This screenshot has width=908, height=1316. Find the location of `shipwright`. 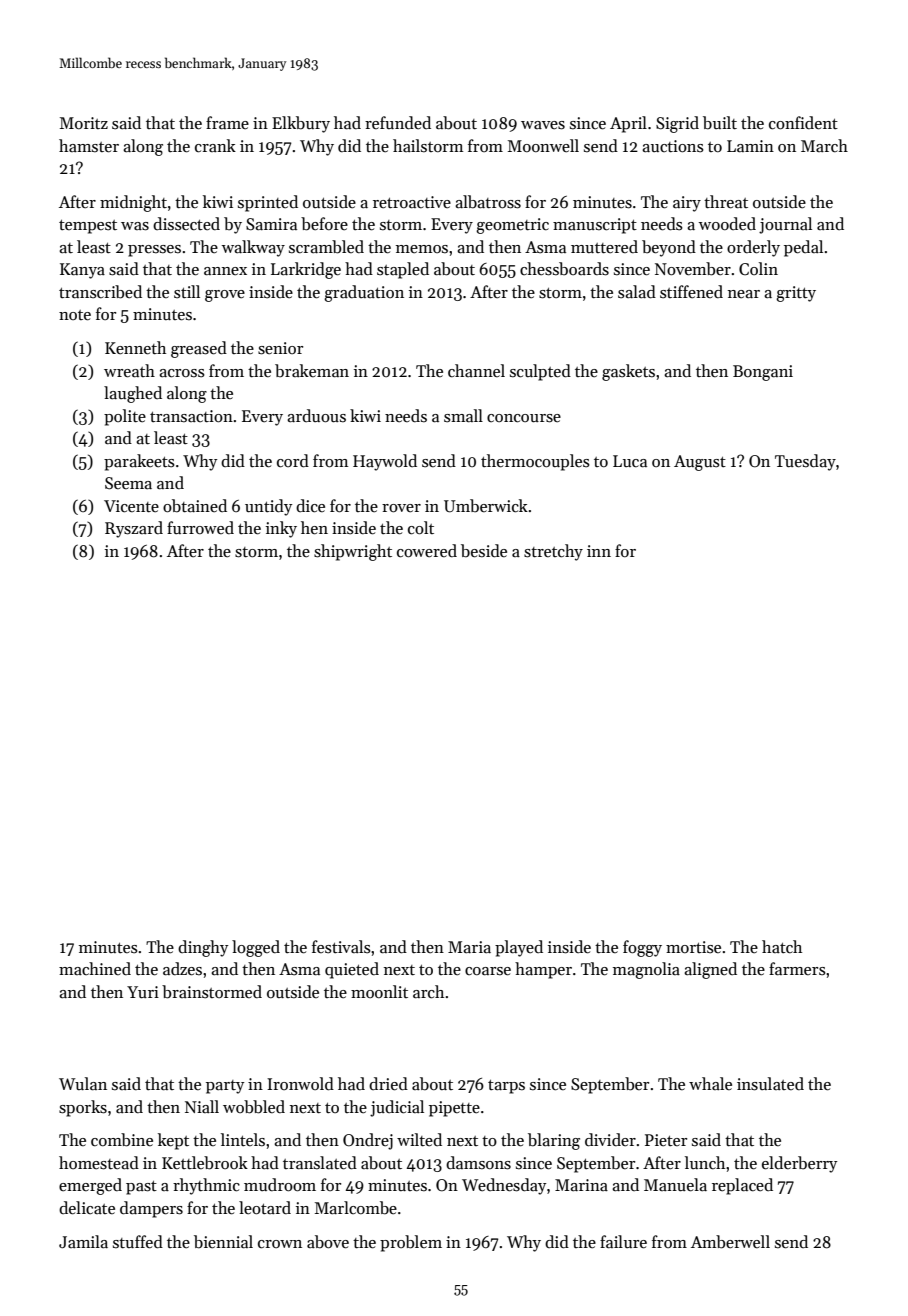

shipwright is located at coordinates (353, 552).
